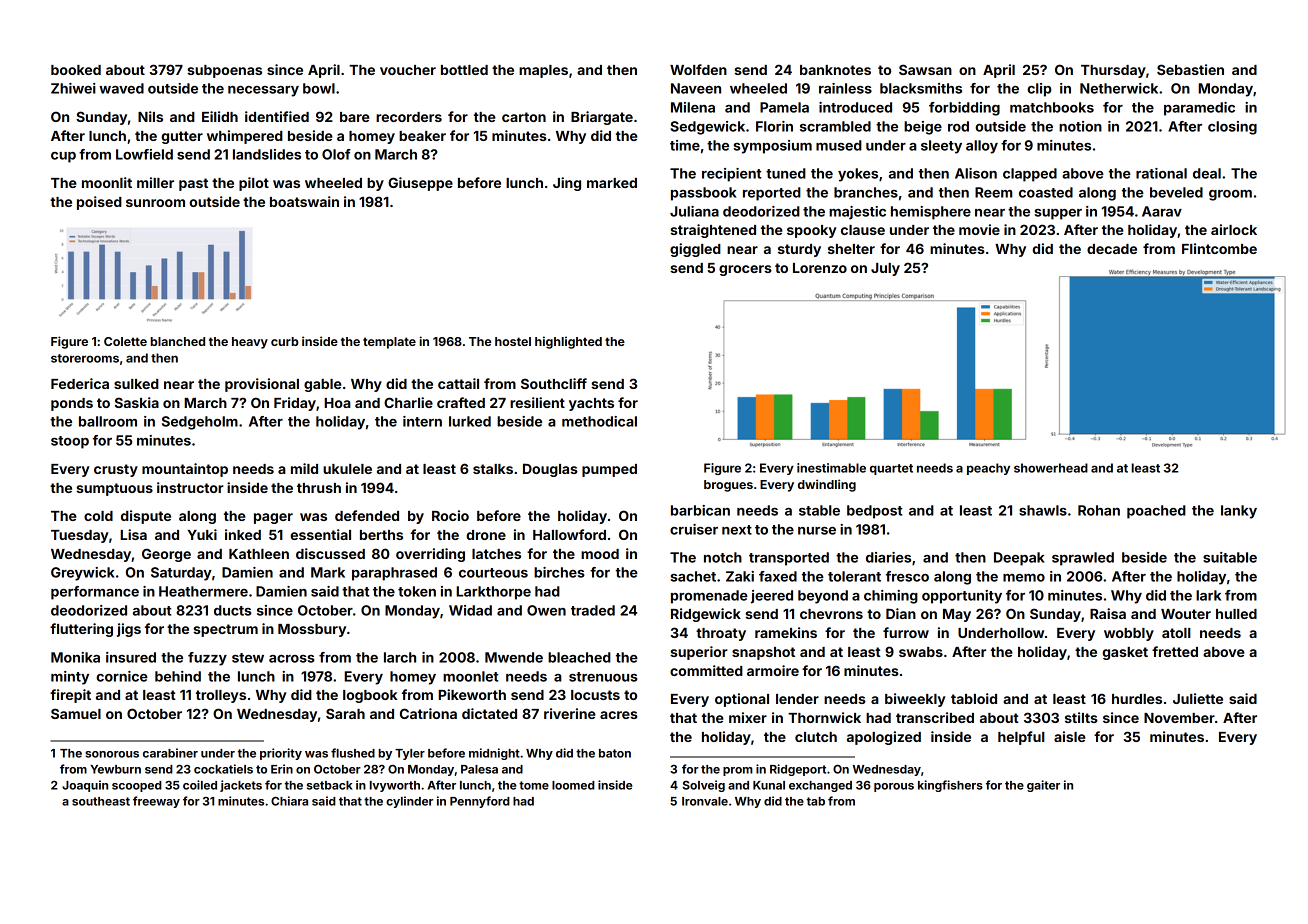 This document has width=1308, height=924. What do you see at coordinates (1070, 736) in the document?
I see `aisle` at bounding box center [1070, 736].
